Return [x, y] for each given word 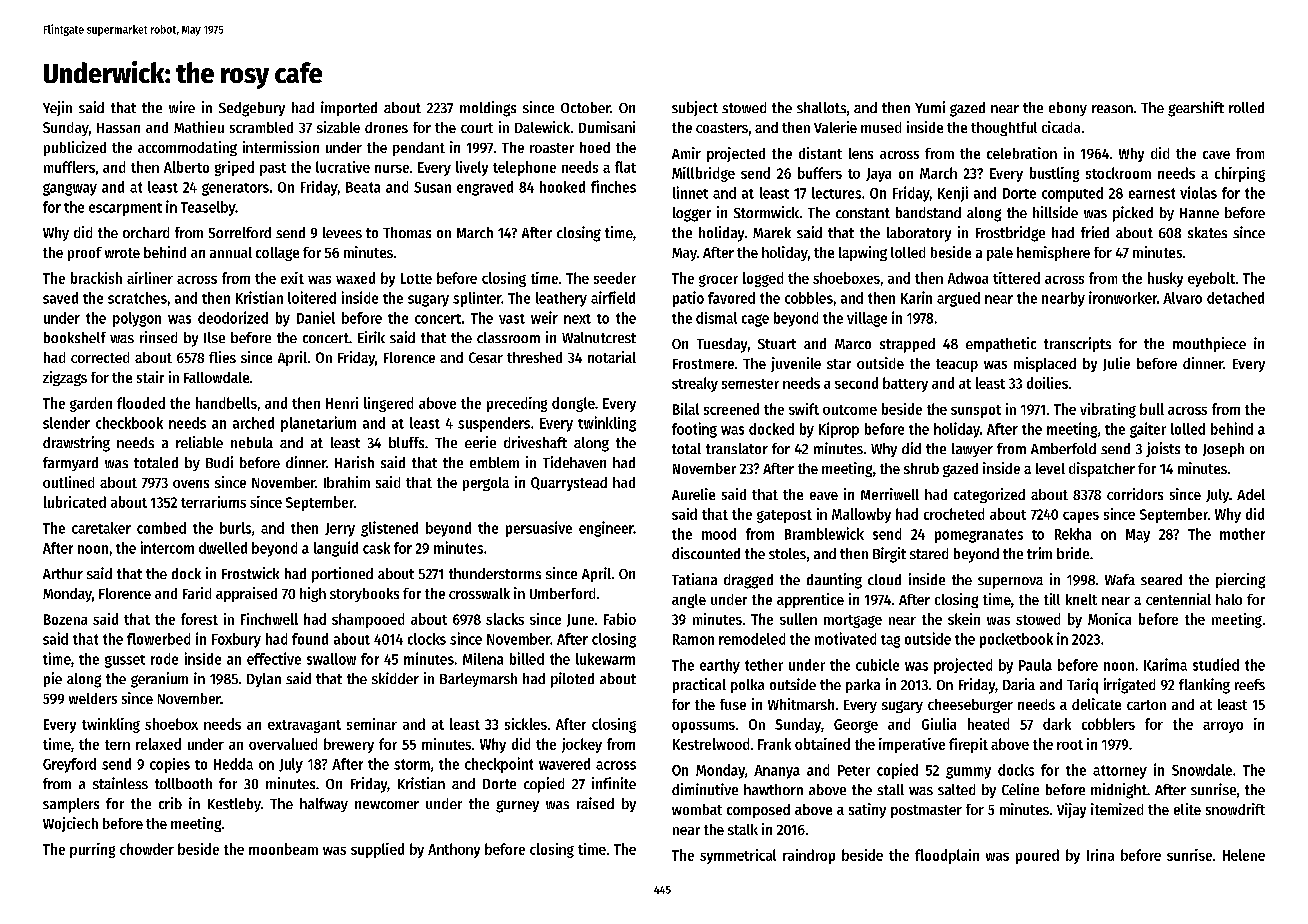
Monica [1109, 619]
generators [235, 189]
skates [1207, 232]
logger [692, 214]
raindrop [809, 856]
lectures [836, 193]
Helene [1244, 855]
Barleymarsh [478, 680]
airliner [150, 278]
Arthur [63, 573]
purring [92, 850]
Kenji [953, 194]
